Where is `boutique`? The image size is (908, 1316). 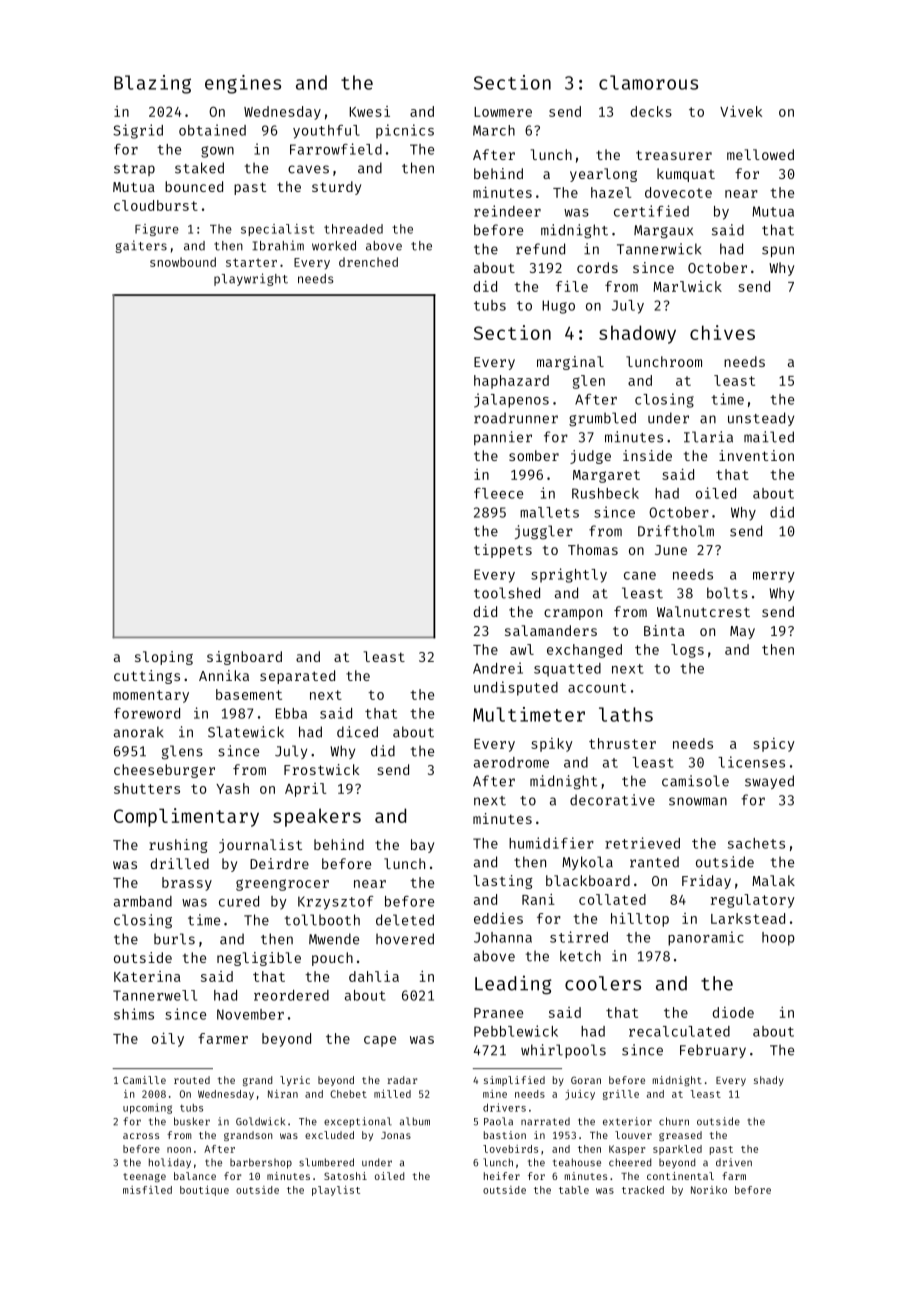 boutique is located at coordinates (204, 1191).
